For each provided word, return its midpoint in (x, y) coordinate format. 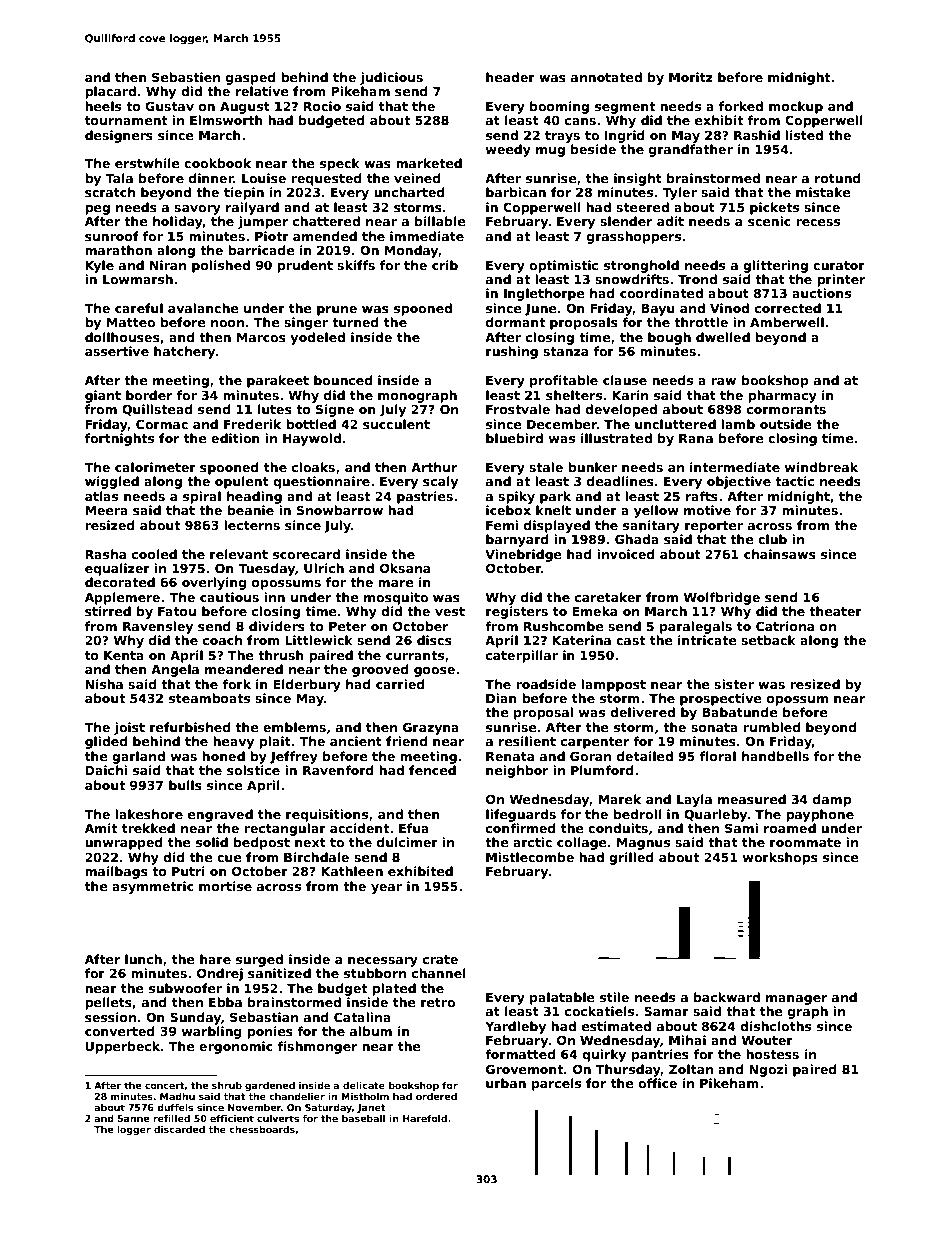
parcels (556, 1084)
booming (559, 107)
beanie (251, 510)
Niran (168, 265)
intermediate (735, 467)
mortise (225, 886)
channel (439, 973)
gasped (251, 78)
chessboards (262, 1129)
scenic (769, 221)
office (657, 1083)
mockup (796, 107)
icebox (508, 510)
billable (440, 221)
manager (796, 1000)
